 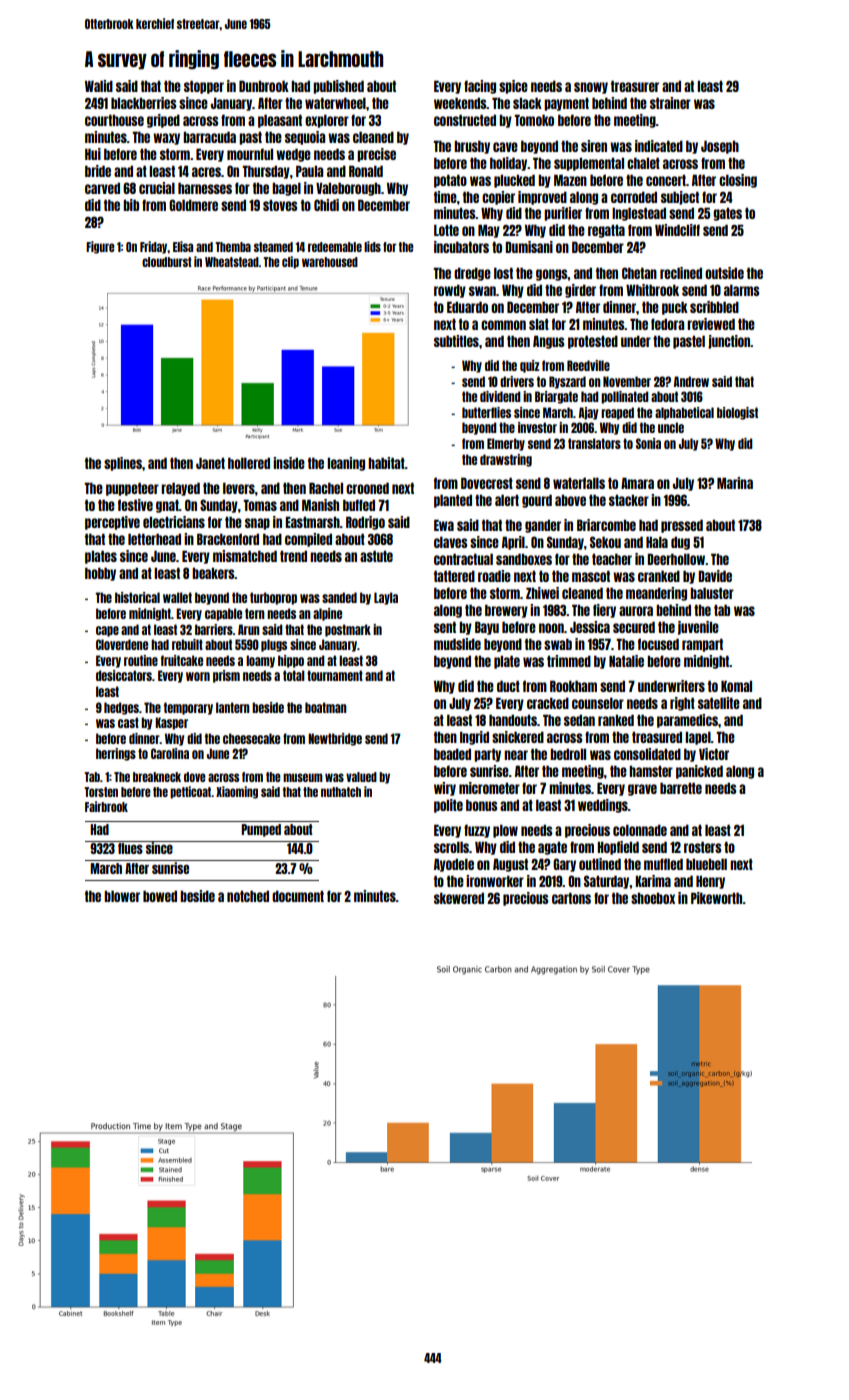 What do you see at coordinates (506, 460) in the document?
I see `drawstring` at bounding box center [506, 460].
